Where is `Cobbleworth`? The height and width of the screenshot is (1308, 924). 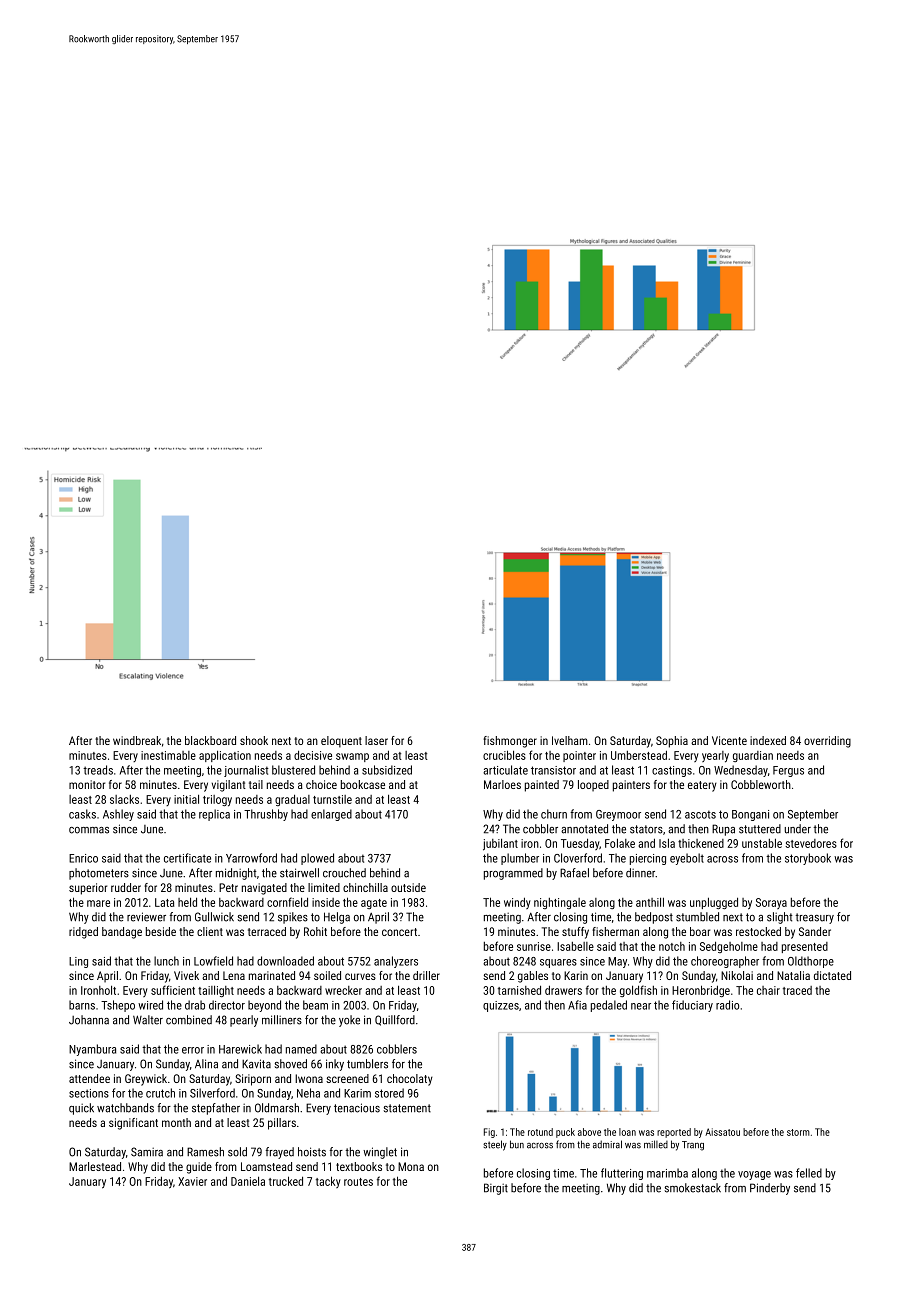 Cobbleworth is located at coordinates (761, 784).
